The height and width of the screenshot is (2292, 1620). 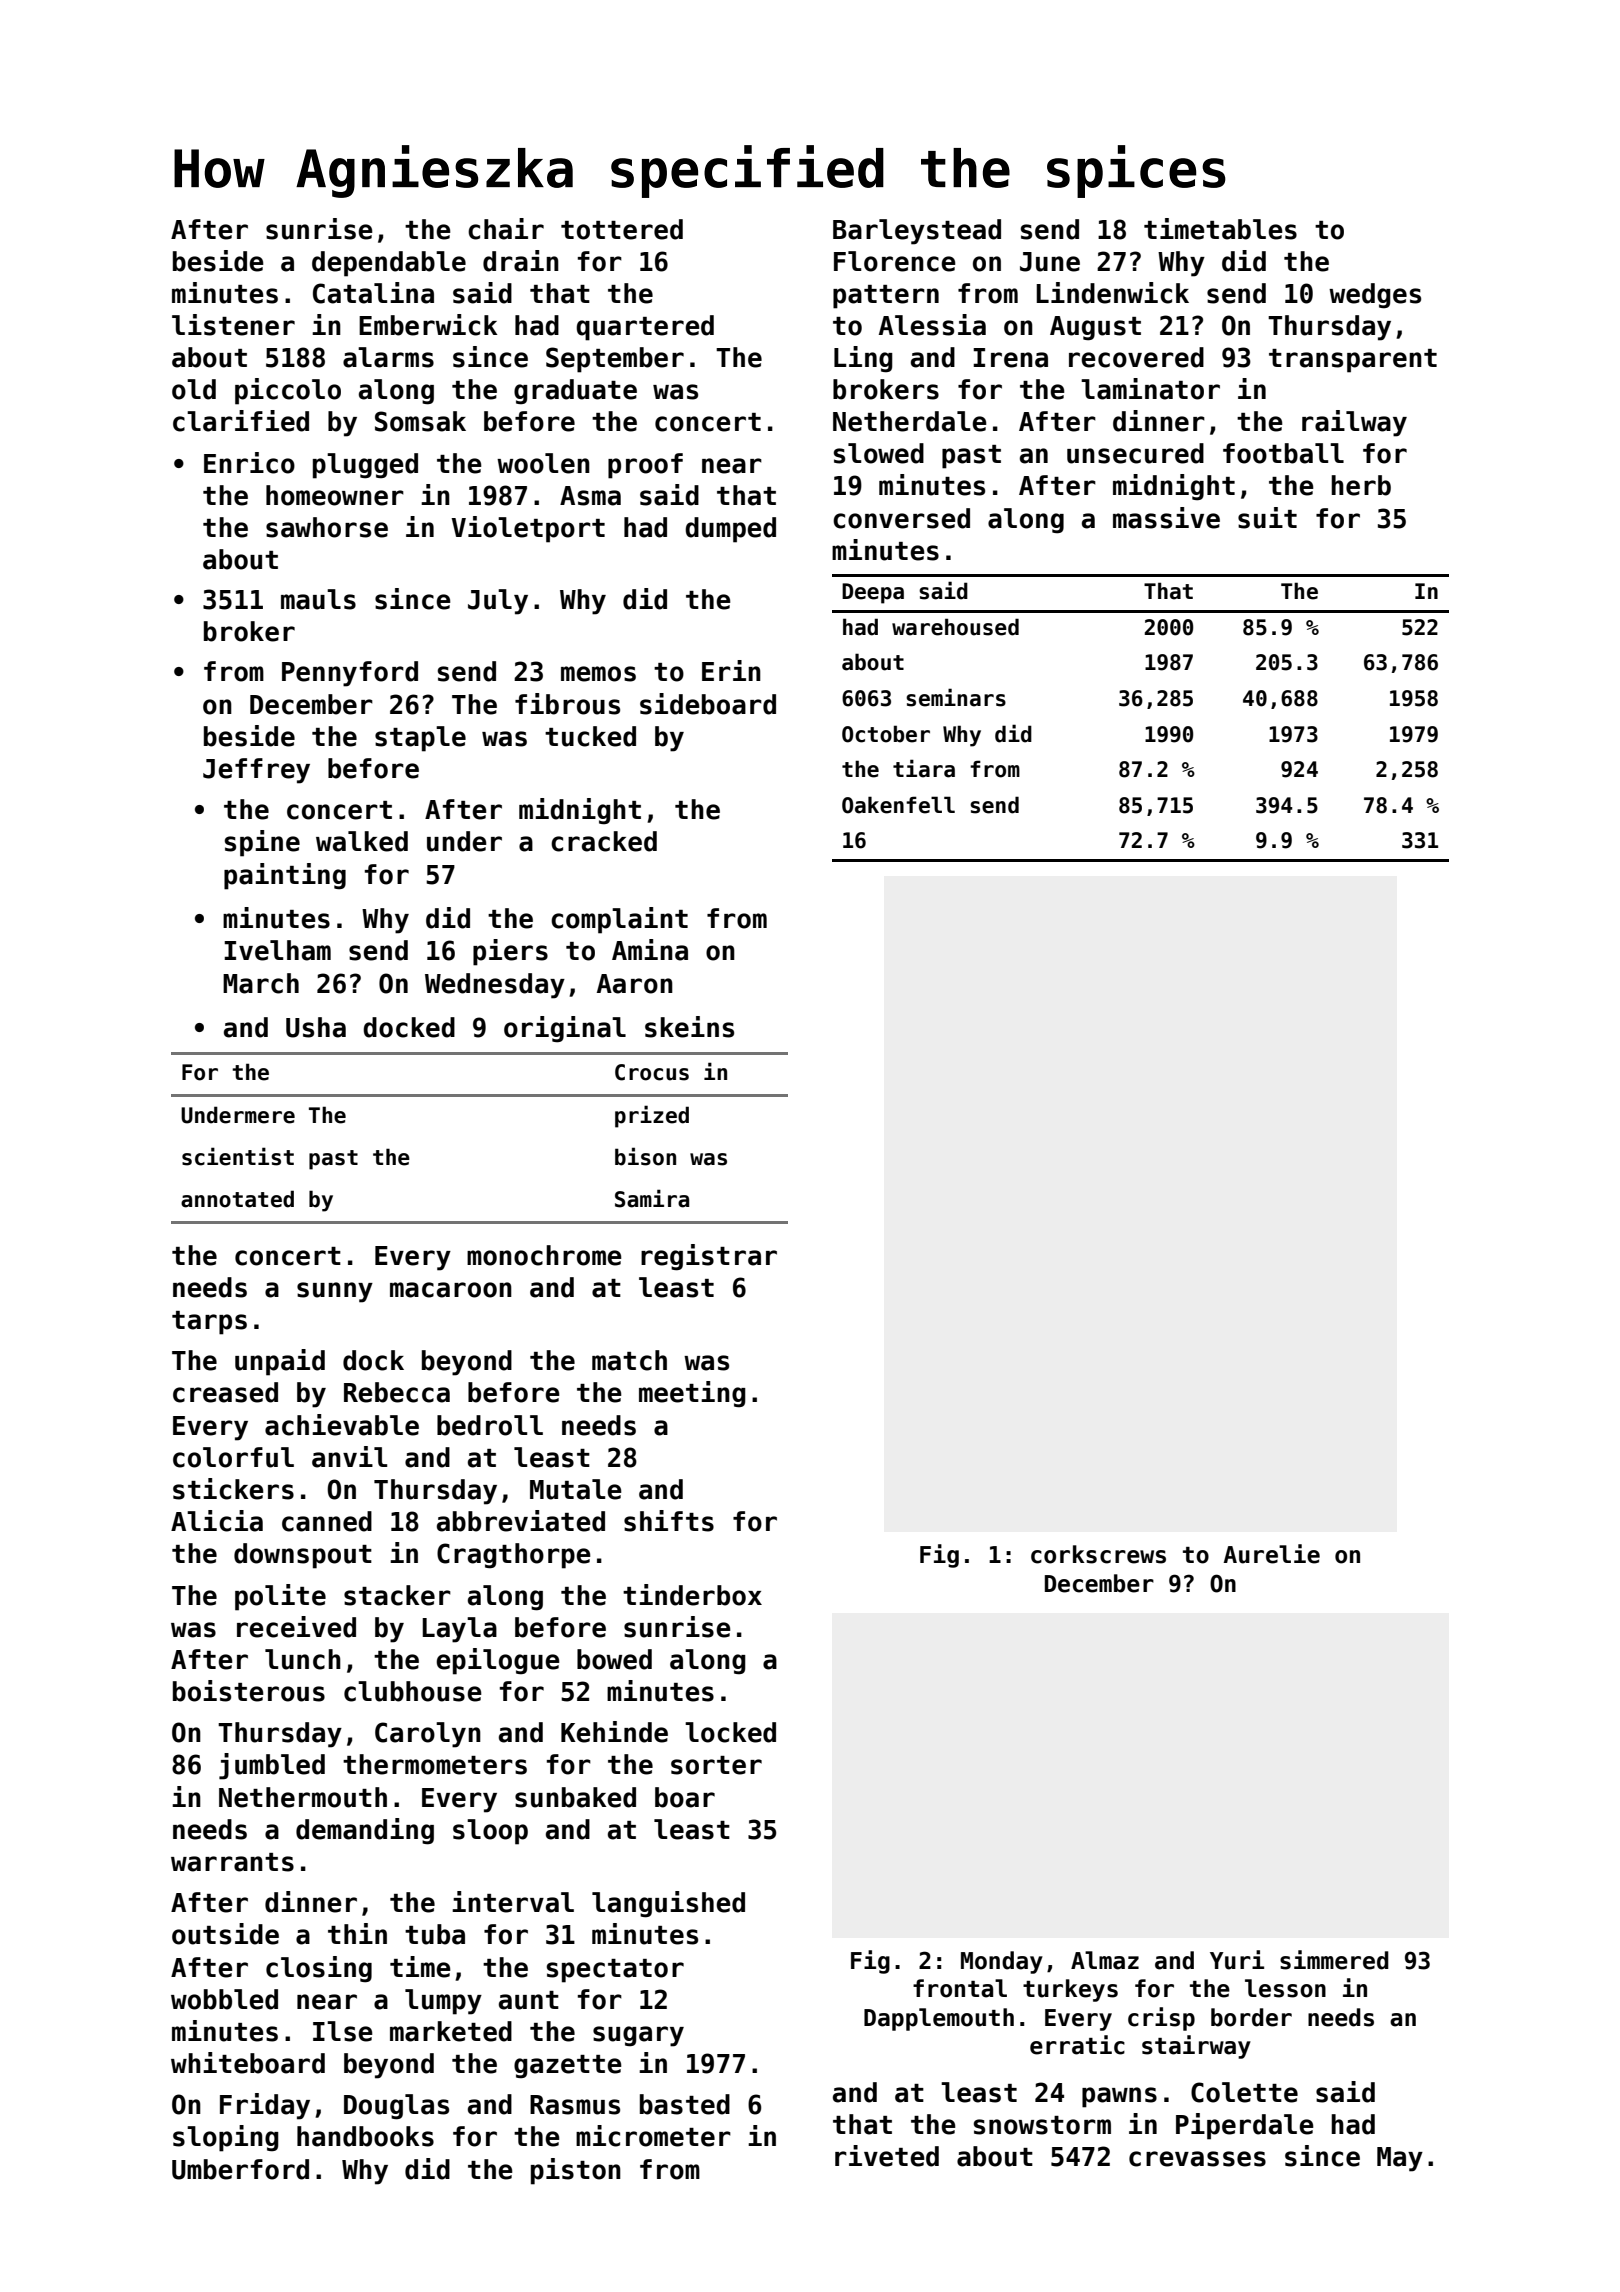 I want to click on tiara, so click(x=924, y=768).
